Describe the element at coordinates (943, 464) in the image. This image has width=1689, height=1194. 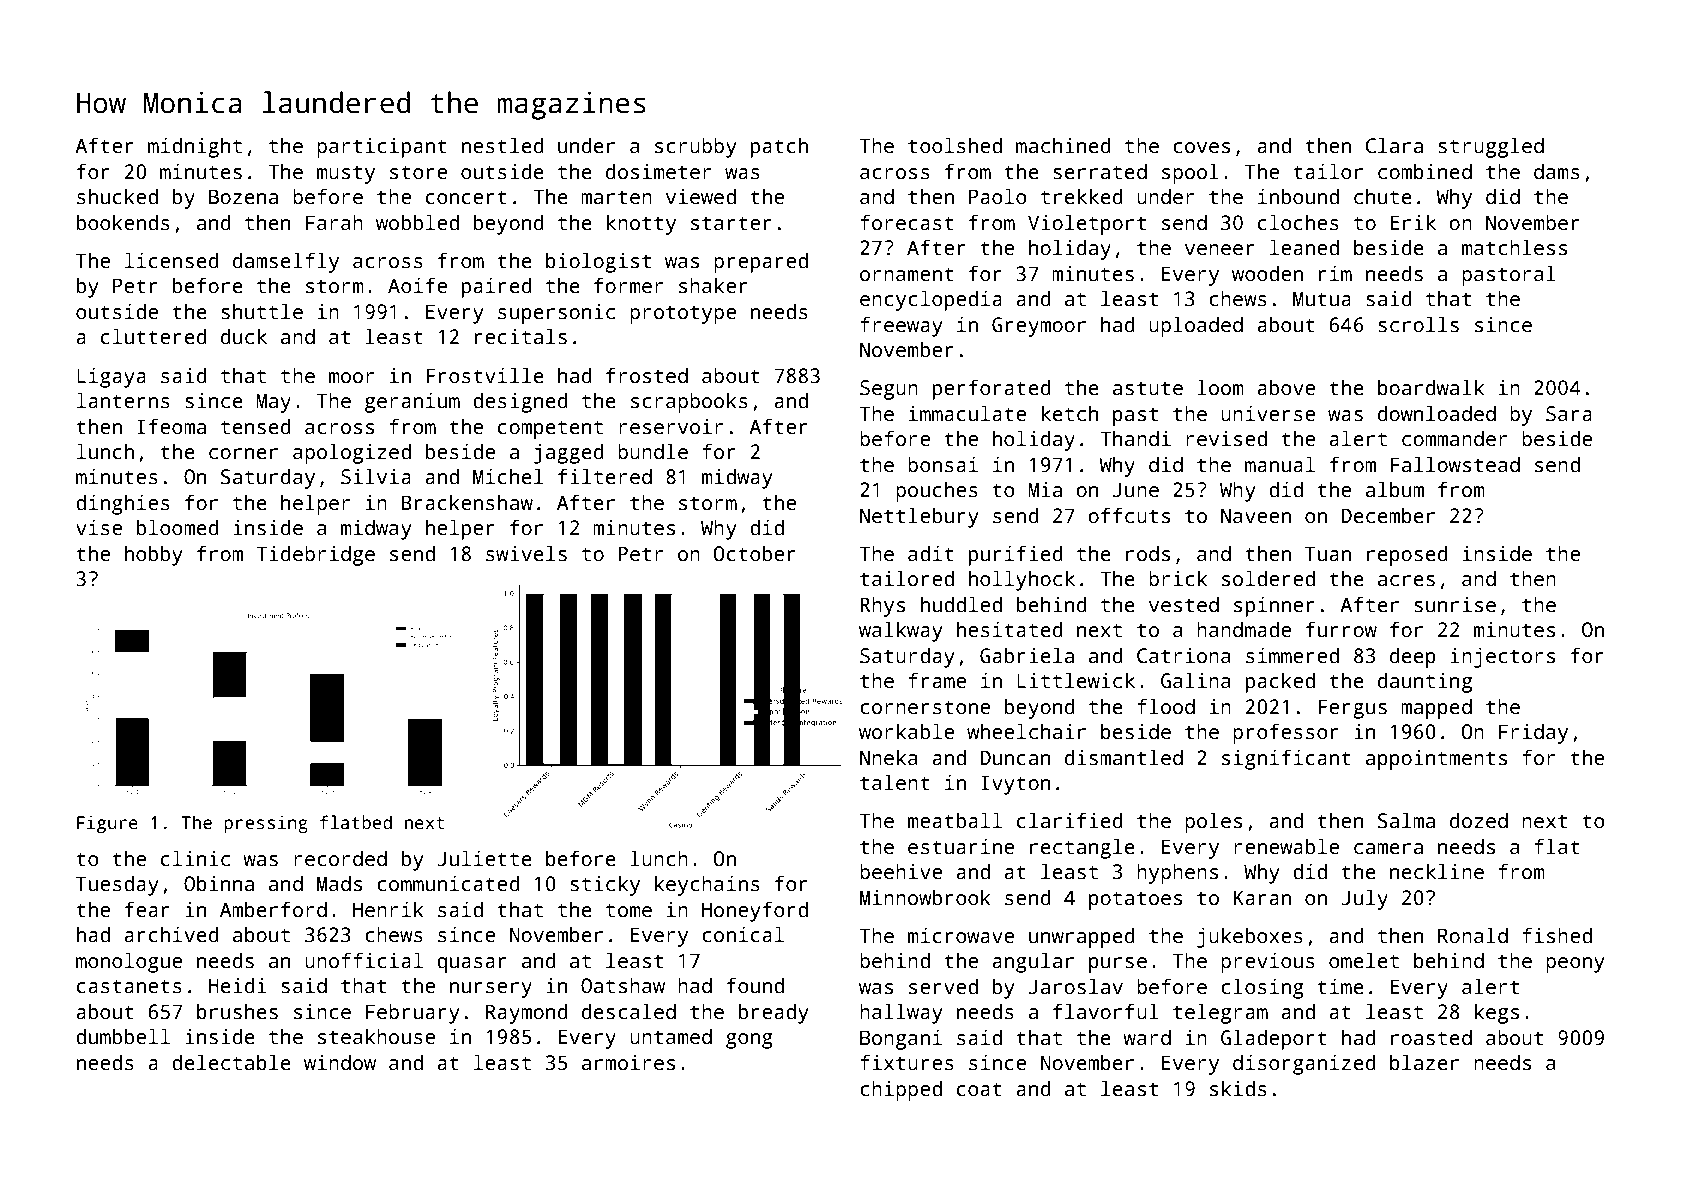
I see `bonsai` at that location.
